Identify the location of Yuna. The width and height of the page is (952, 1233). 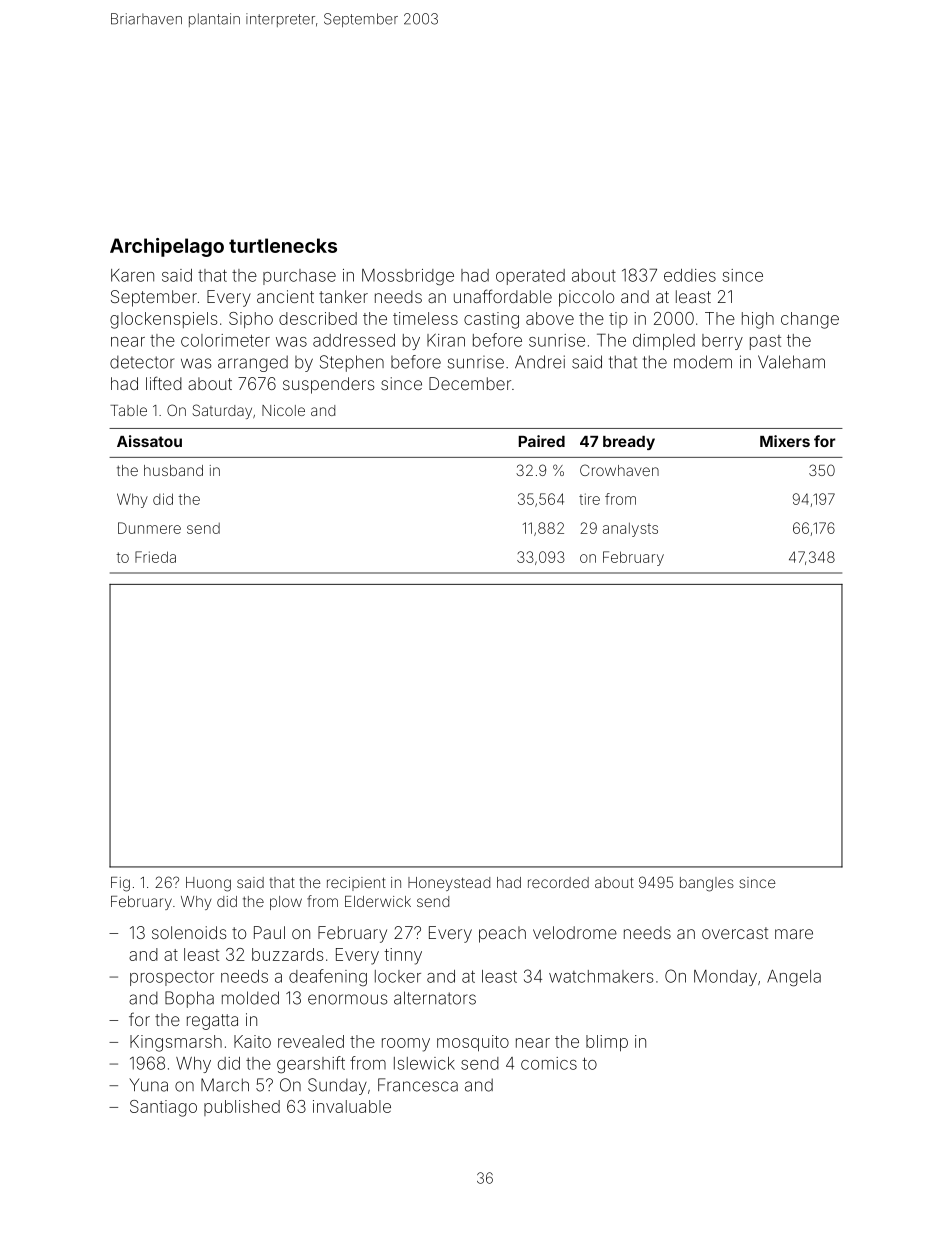
(148, 1085).
